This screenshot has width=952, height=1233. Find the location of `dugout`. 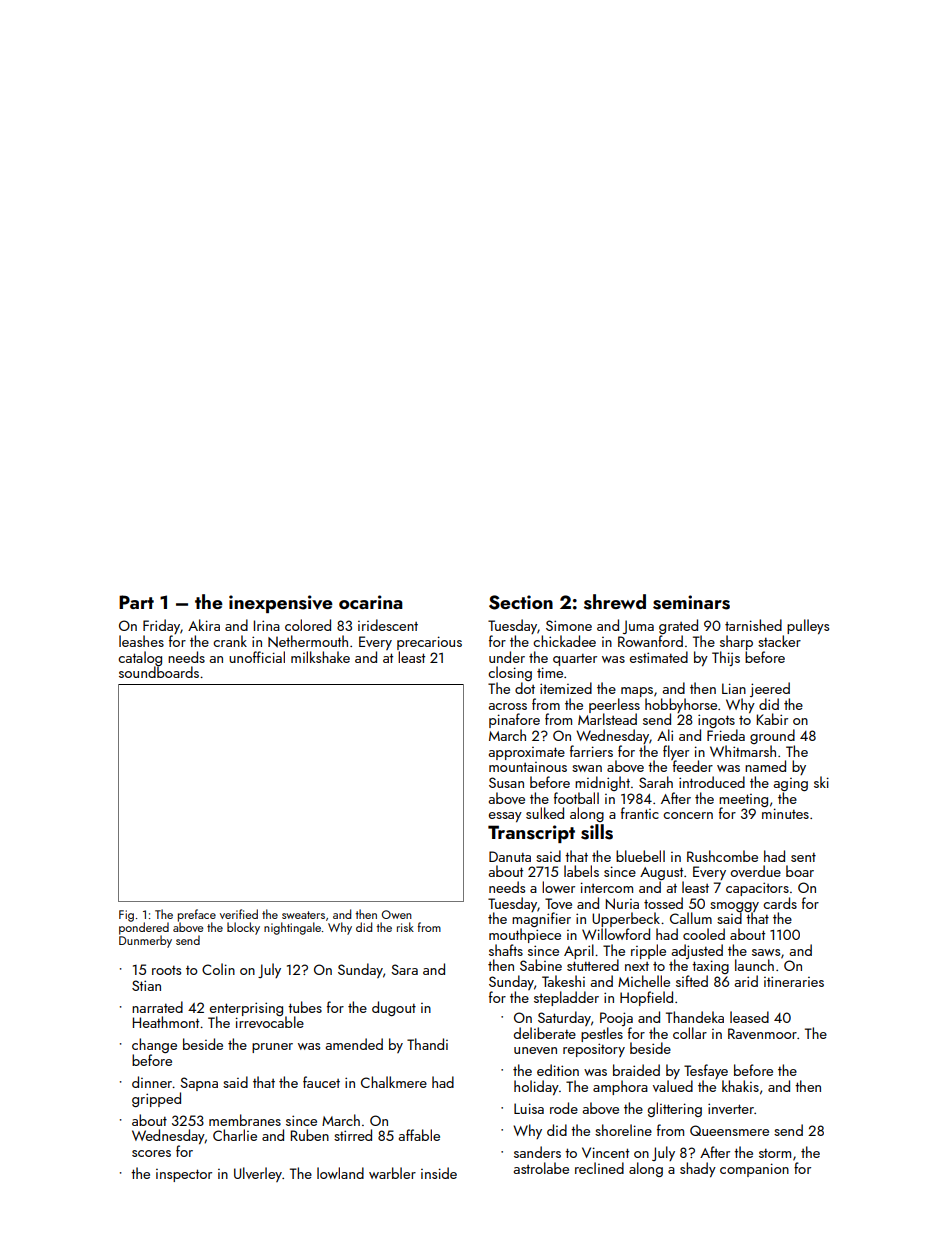

dugout is located at coordinates (394, 1008).
